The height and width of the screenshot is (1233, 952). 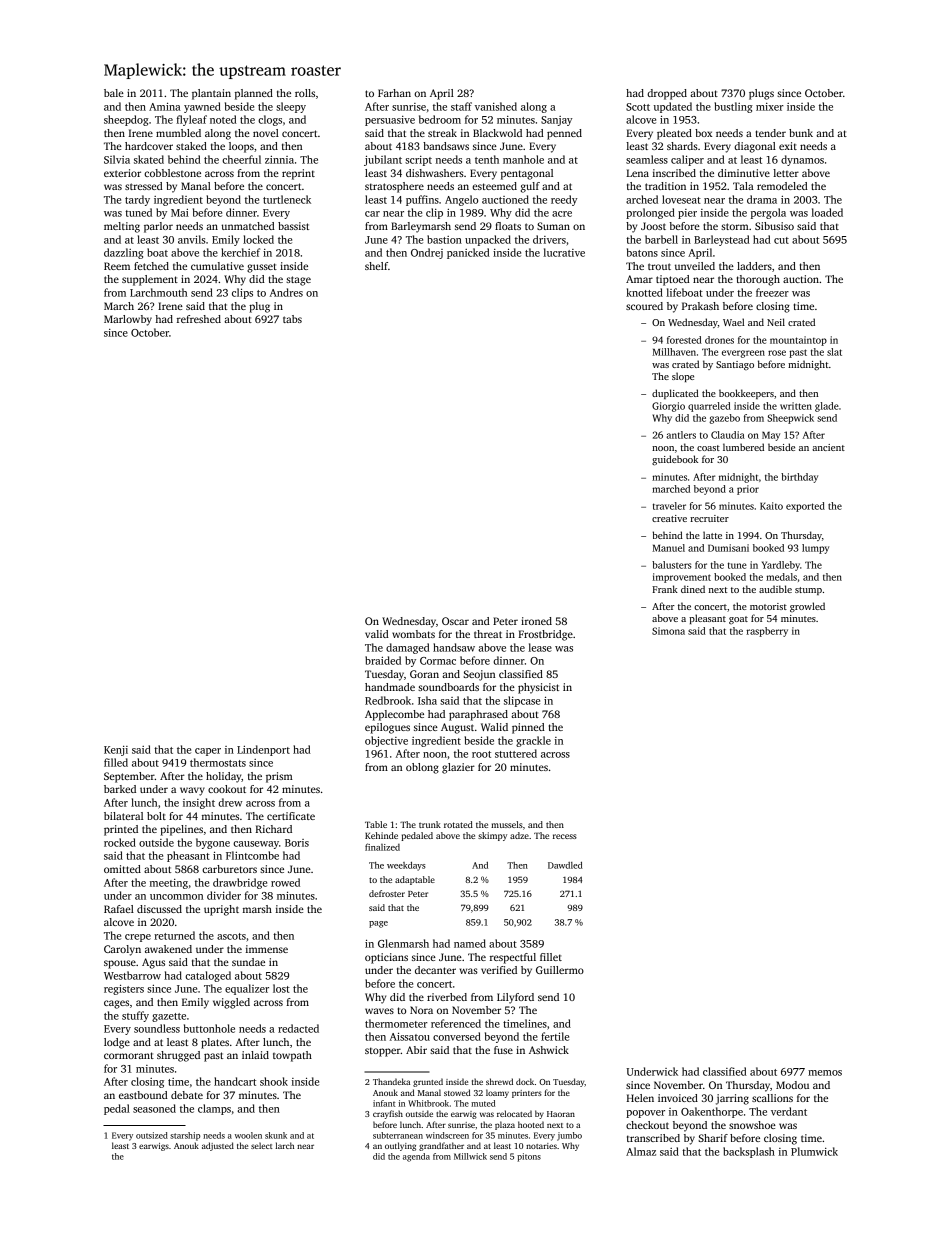 I want to click on Kenji, so click(x=116, y=751).
